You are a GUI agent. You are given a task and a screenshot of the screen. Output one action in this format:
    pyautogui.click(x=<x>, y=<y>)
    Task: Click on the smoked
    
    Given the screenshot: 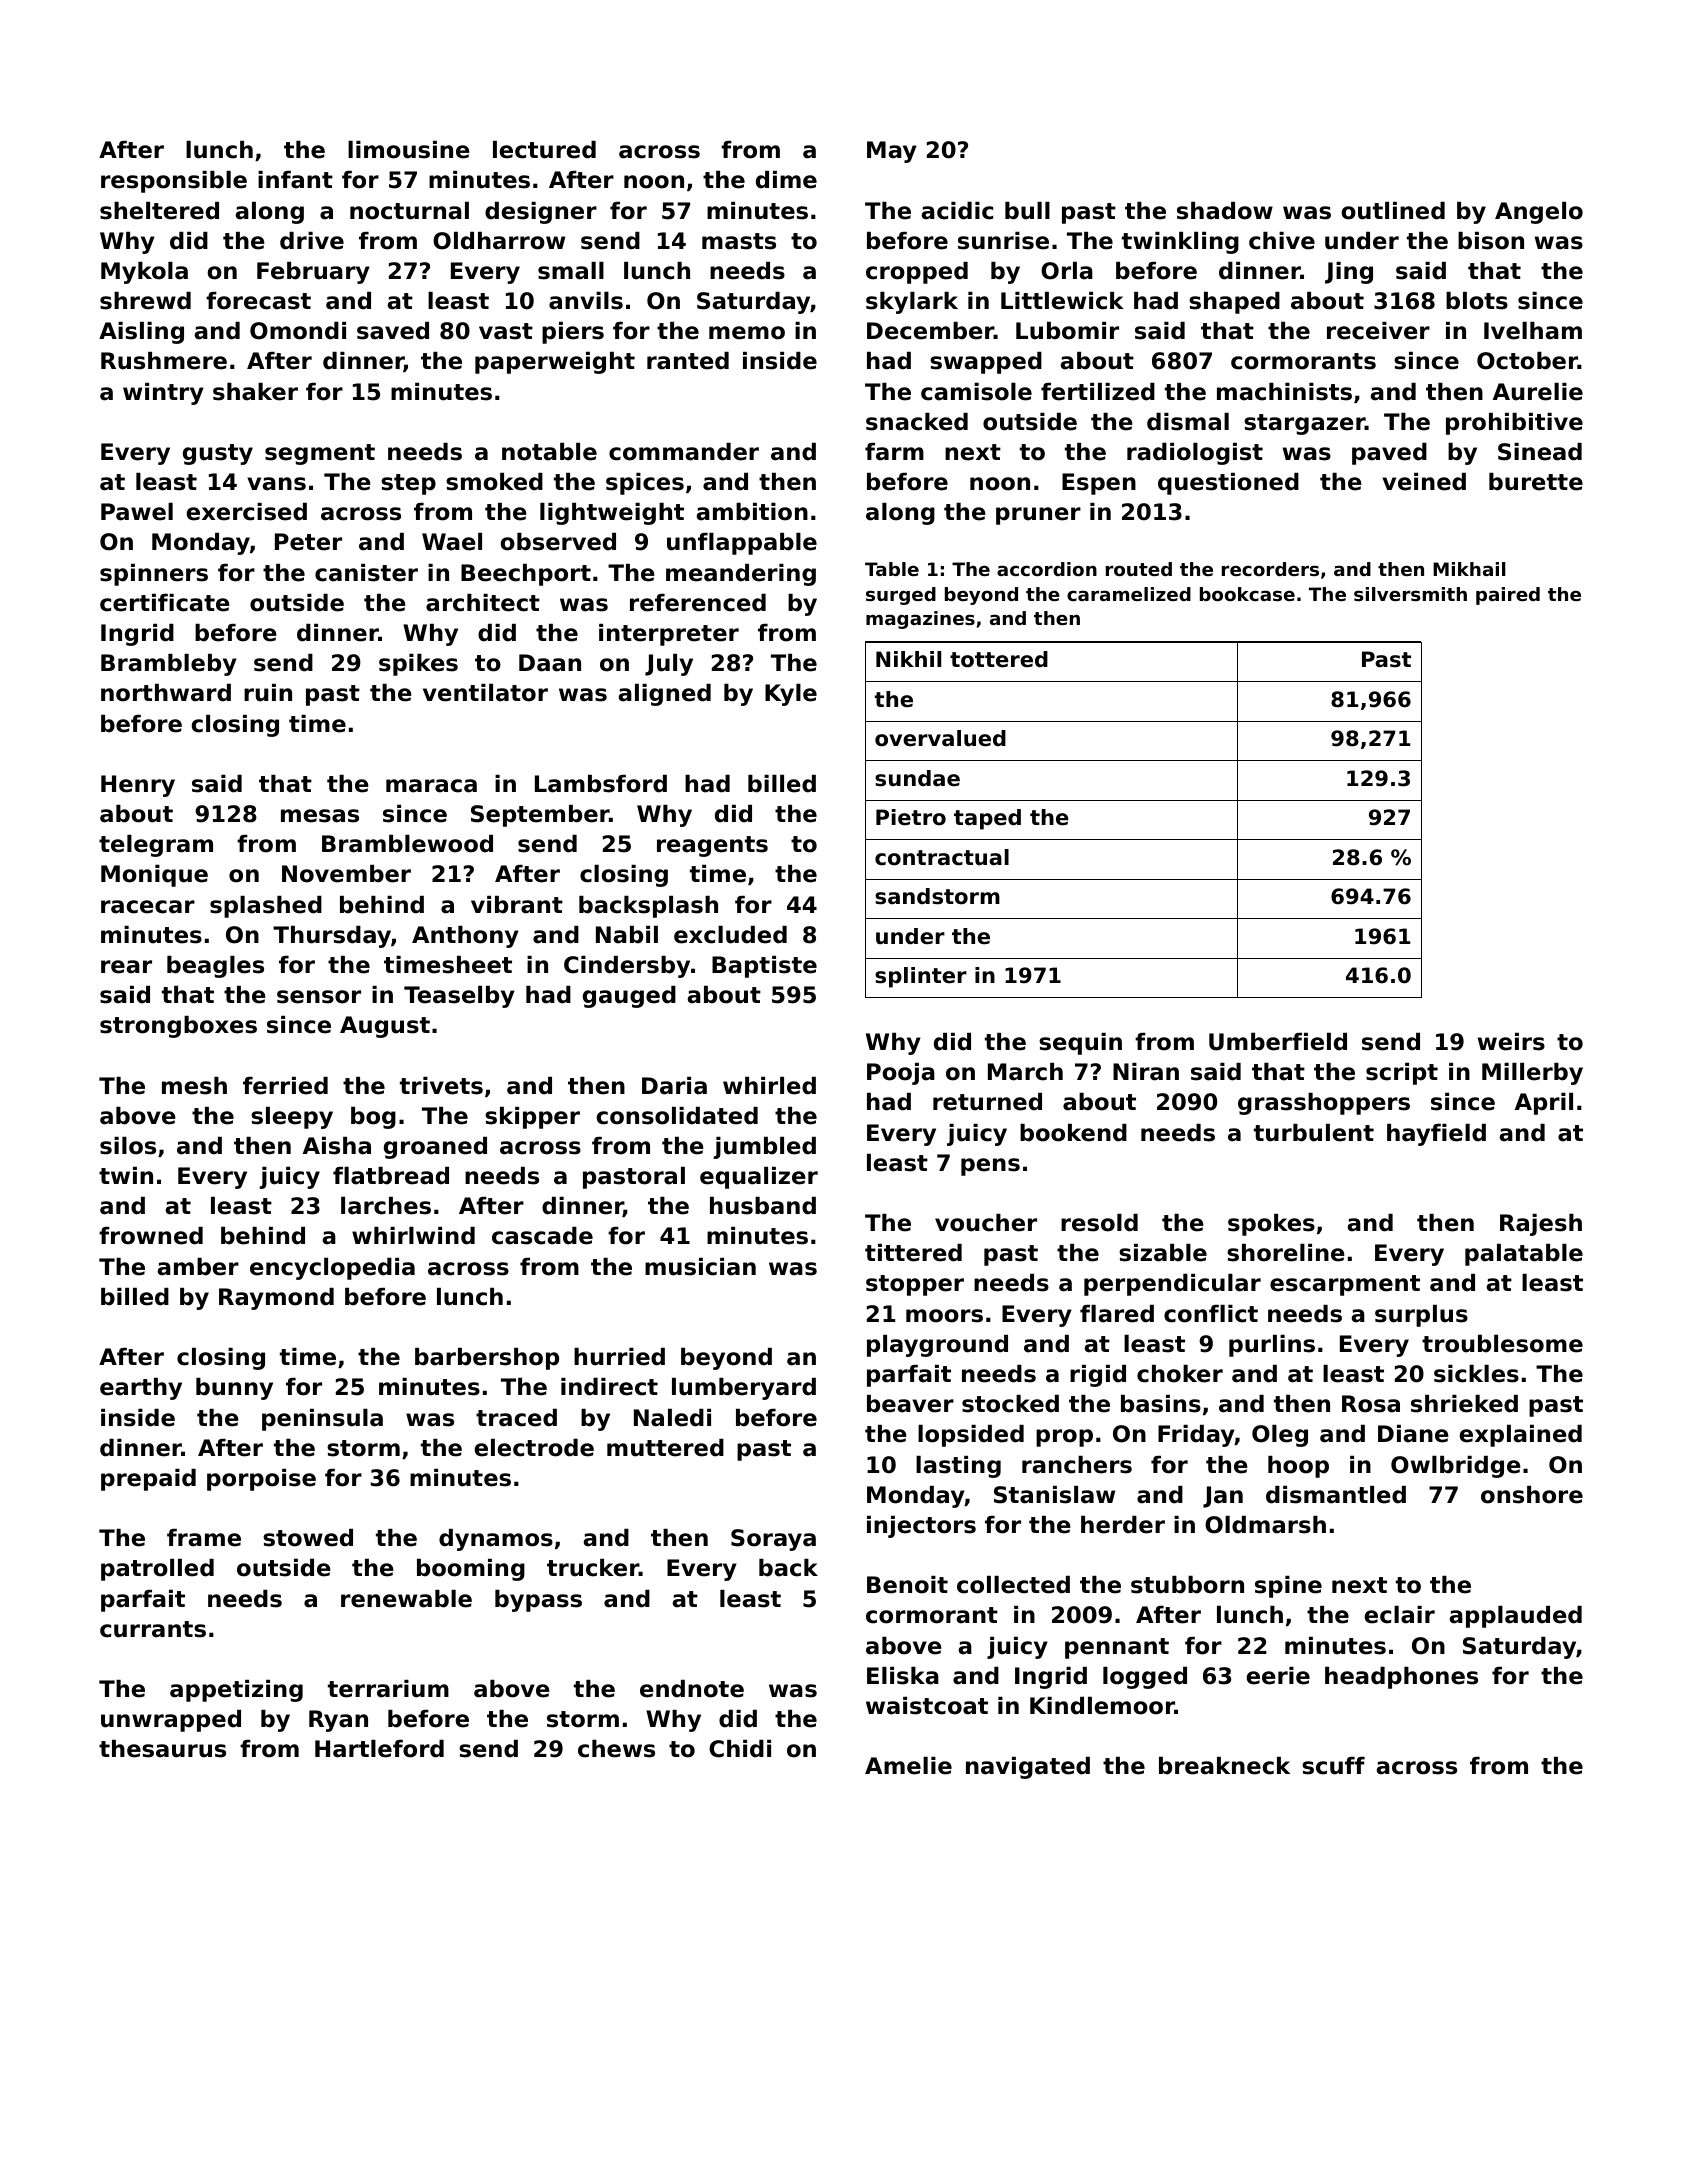 What is the action you would take?
    pyautogui.click(x=494, y=482)
